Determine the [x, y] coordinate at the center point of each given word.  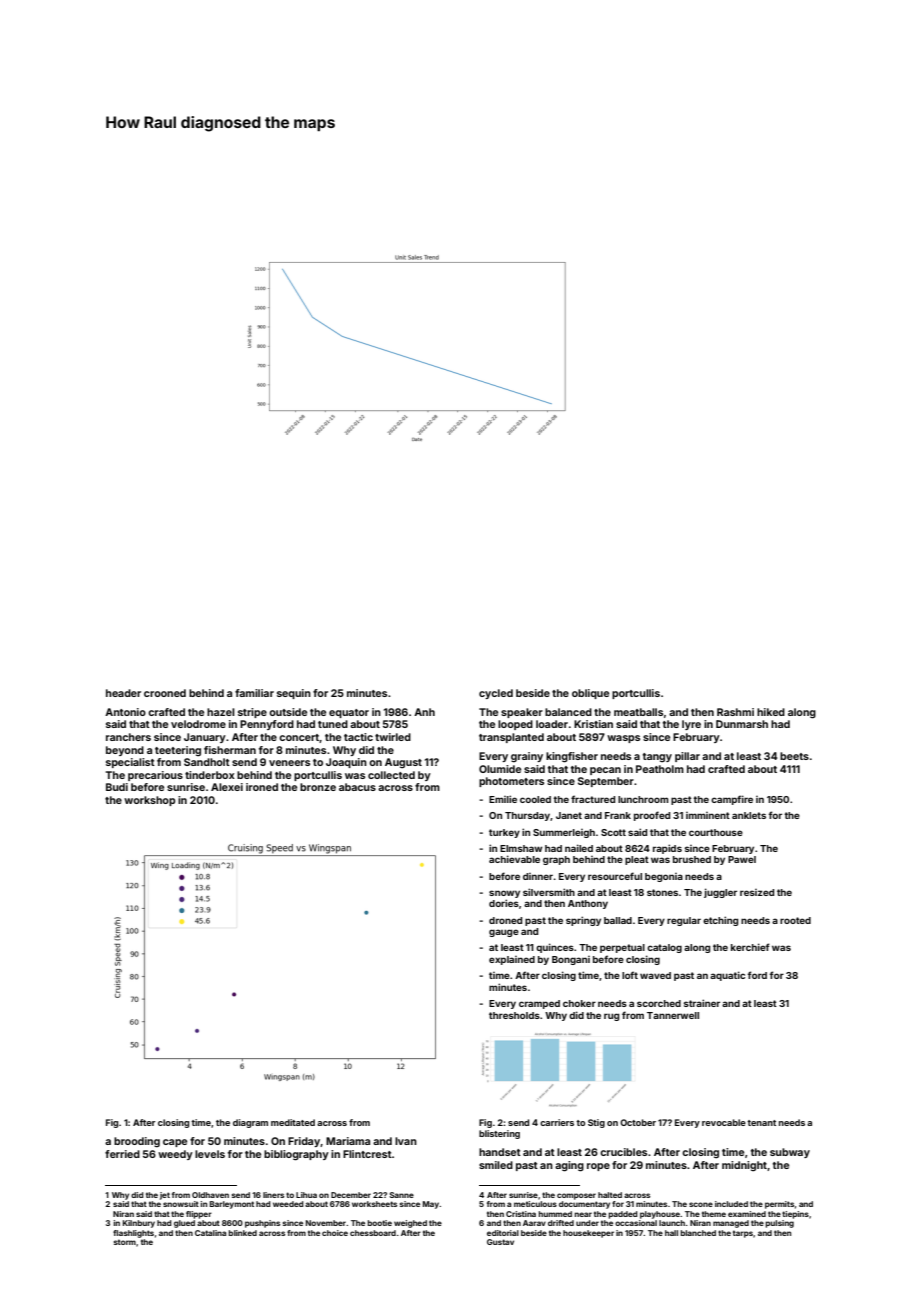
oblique [590, 694]
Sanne [401, 1195]
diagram [250, 1123]
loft [630, 975]
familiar [254, 693]
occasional [636, 1223]
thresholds [514, 1015]
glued [184, 1224]
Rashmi [735, 712]
